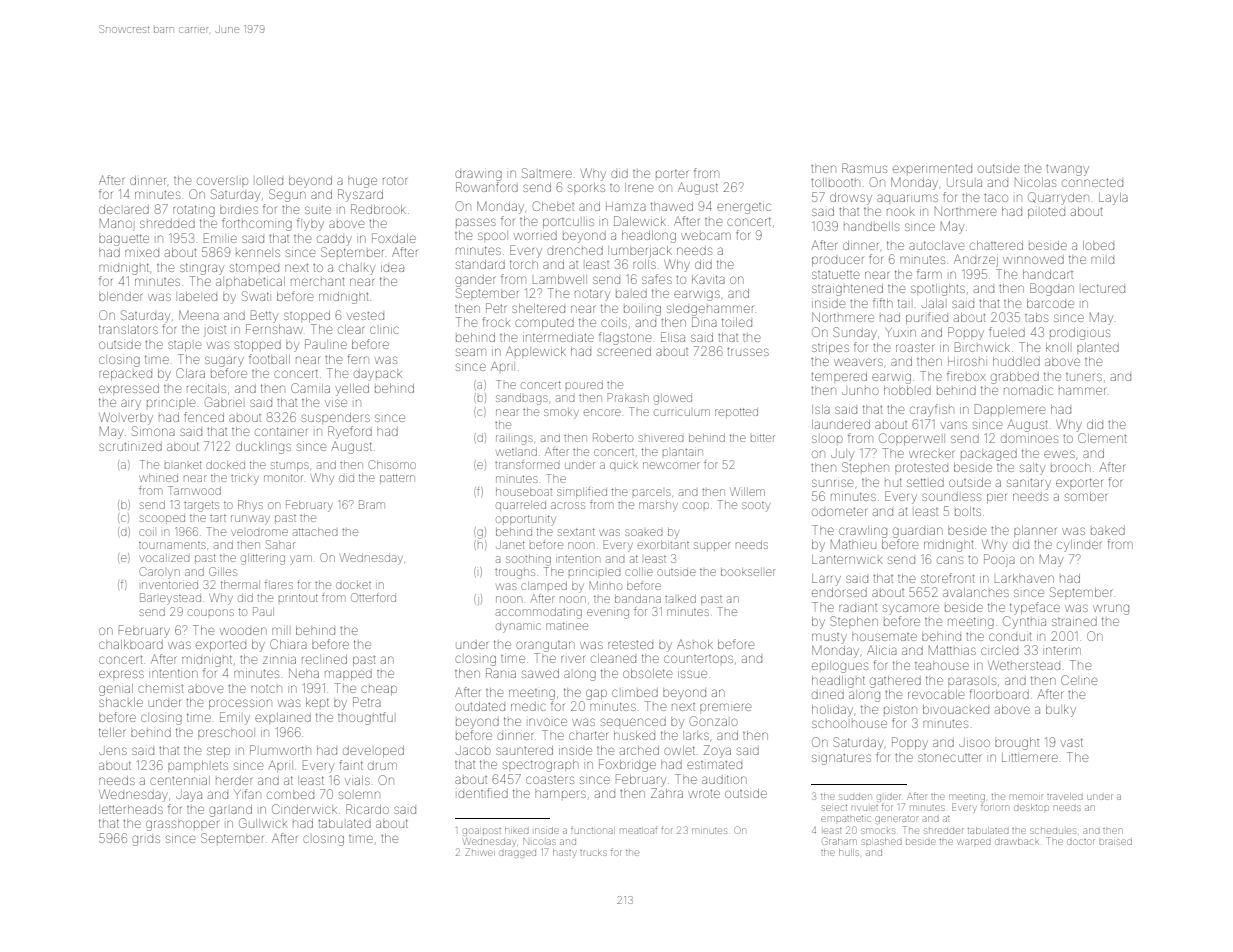 The height and width of the screenshot is (952, 1233). Describe the element at coordinates (871, 226) in the screenshot. I see `handbells` at that location.
